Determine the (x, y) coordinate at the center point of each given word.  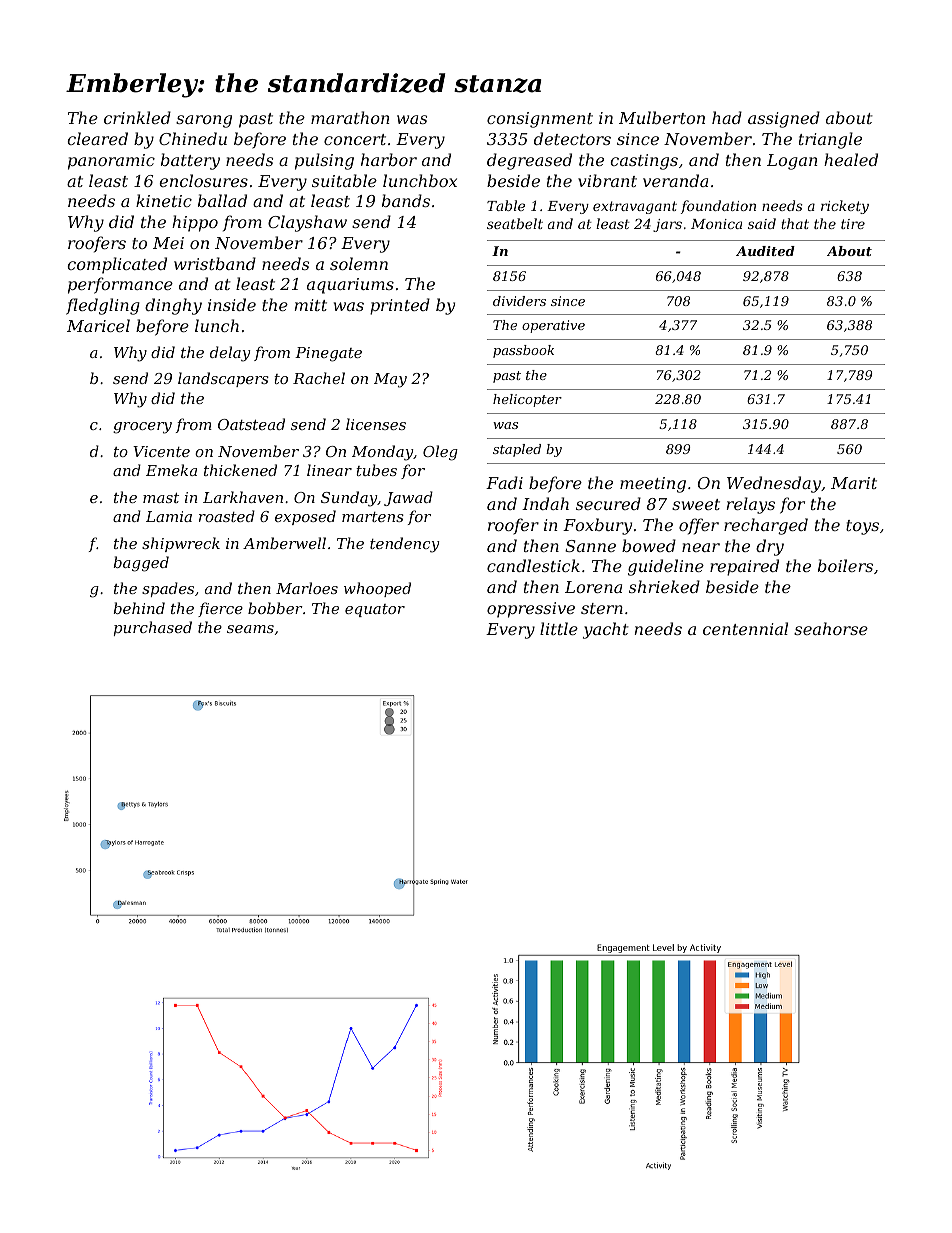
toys (862, 527)
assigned (784, 119)
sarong (204, 121)
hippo (195, 223)
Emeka (171, 470)
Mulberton (662, 117)
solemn (359, 263)
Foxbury (597, 526)
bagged (141, 564)
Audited (765, 251)
